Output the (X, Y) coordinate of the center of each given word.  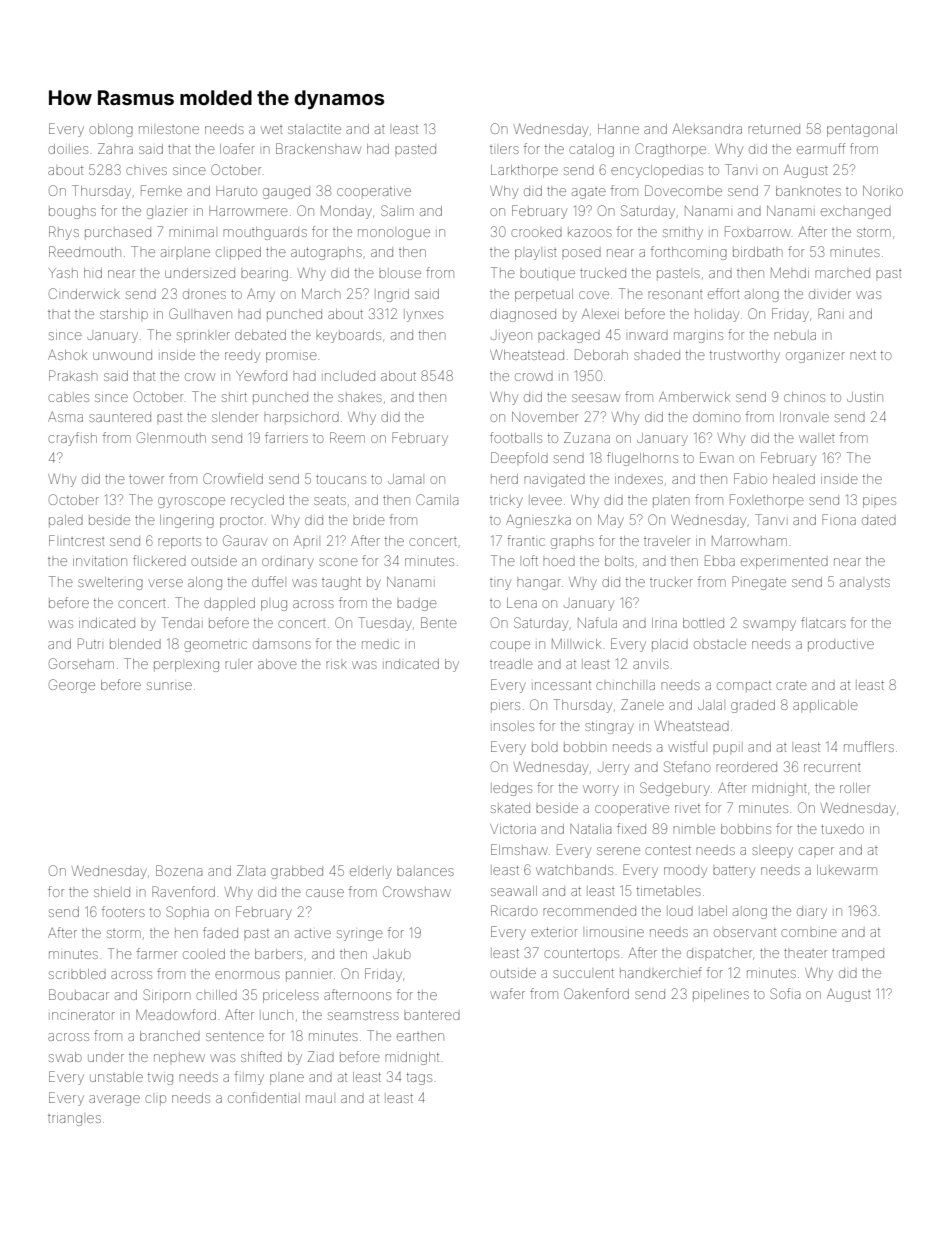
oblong (111, 130)
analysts (865, 584)
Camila (437, 499)
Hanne (618, 129)
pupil (728, 747)
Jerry (613, 769)
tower (146, 479)
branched (170, 1036)
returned (774, 129)
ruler (239, 665)
